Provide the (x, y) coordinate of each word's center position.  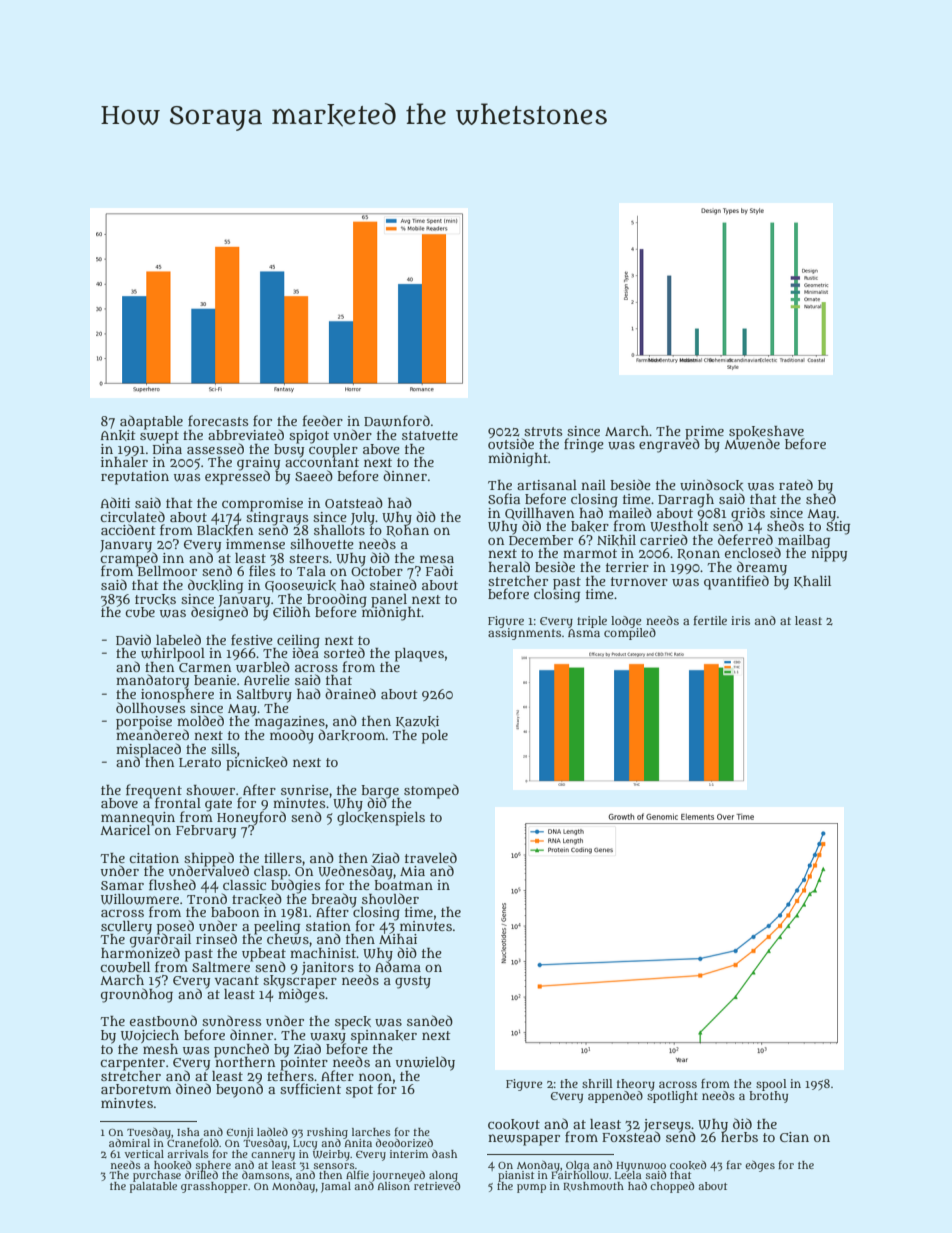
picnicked (257, 764)
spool (771, 1085)
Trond (207, 898)
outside (511, 443)
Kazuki (417, 722)
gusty (413, 982)
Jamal (336, 1187)
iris (740, 620)
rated (796, 484)
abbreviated (246, 434)
